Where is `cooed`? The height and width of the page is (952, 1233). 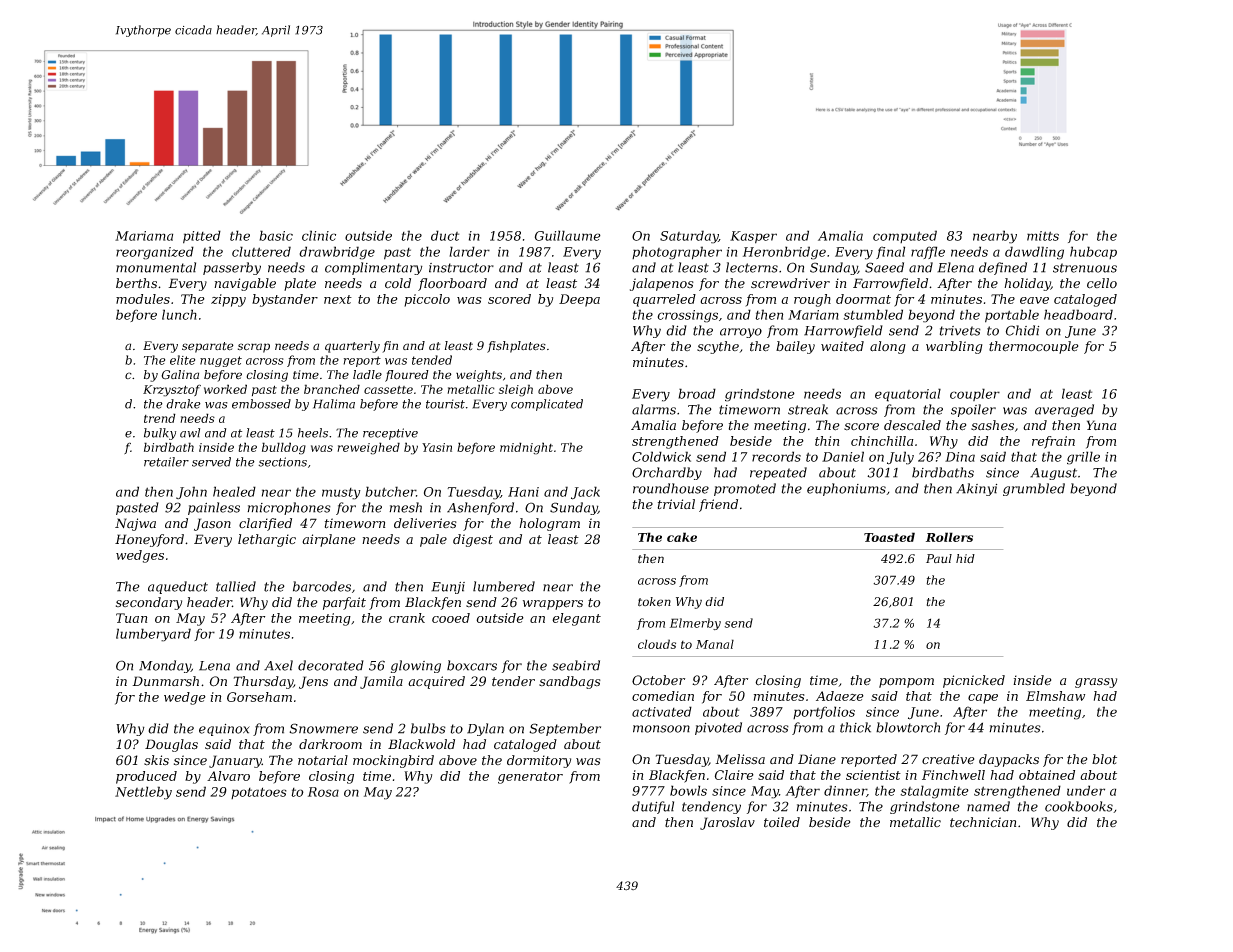 cooed is located at coordinates (451, 618).
